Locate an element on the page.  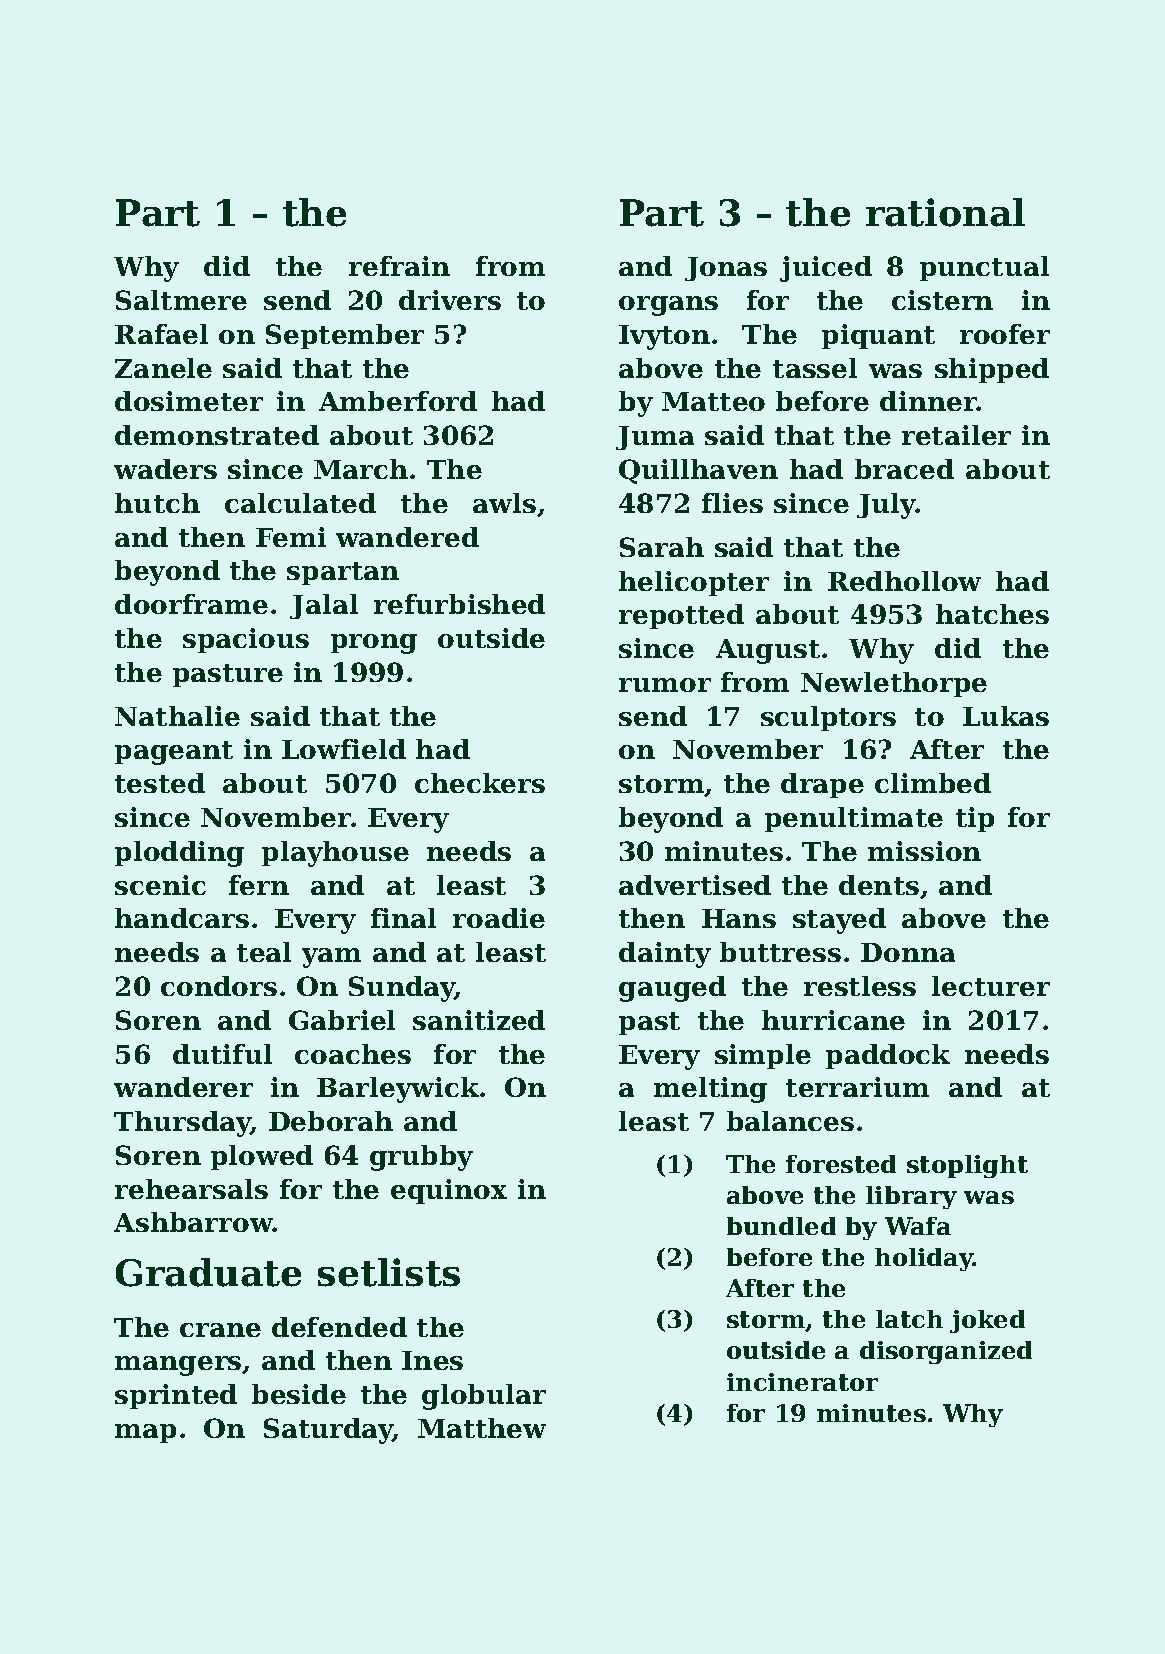
rumor is located at coordinates (665, 685).
